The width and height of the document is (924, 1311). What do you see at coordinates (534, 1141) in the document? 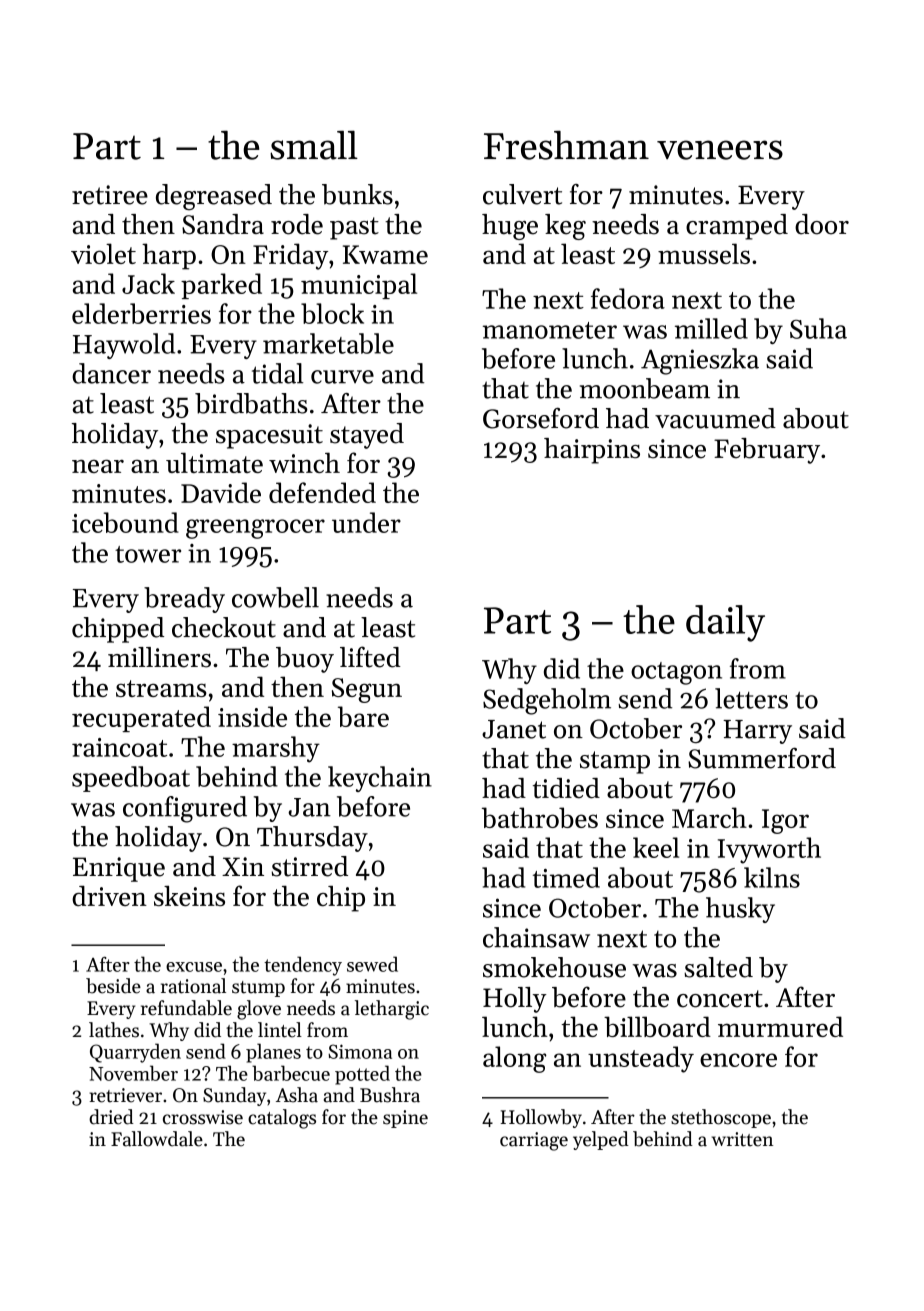
I see `carriage` at bounding box center [534, 1141].
